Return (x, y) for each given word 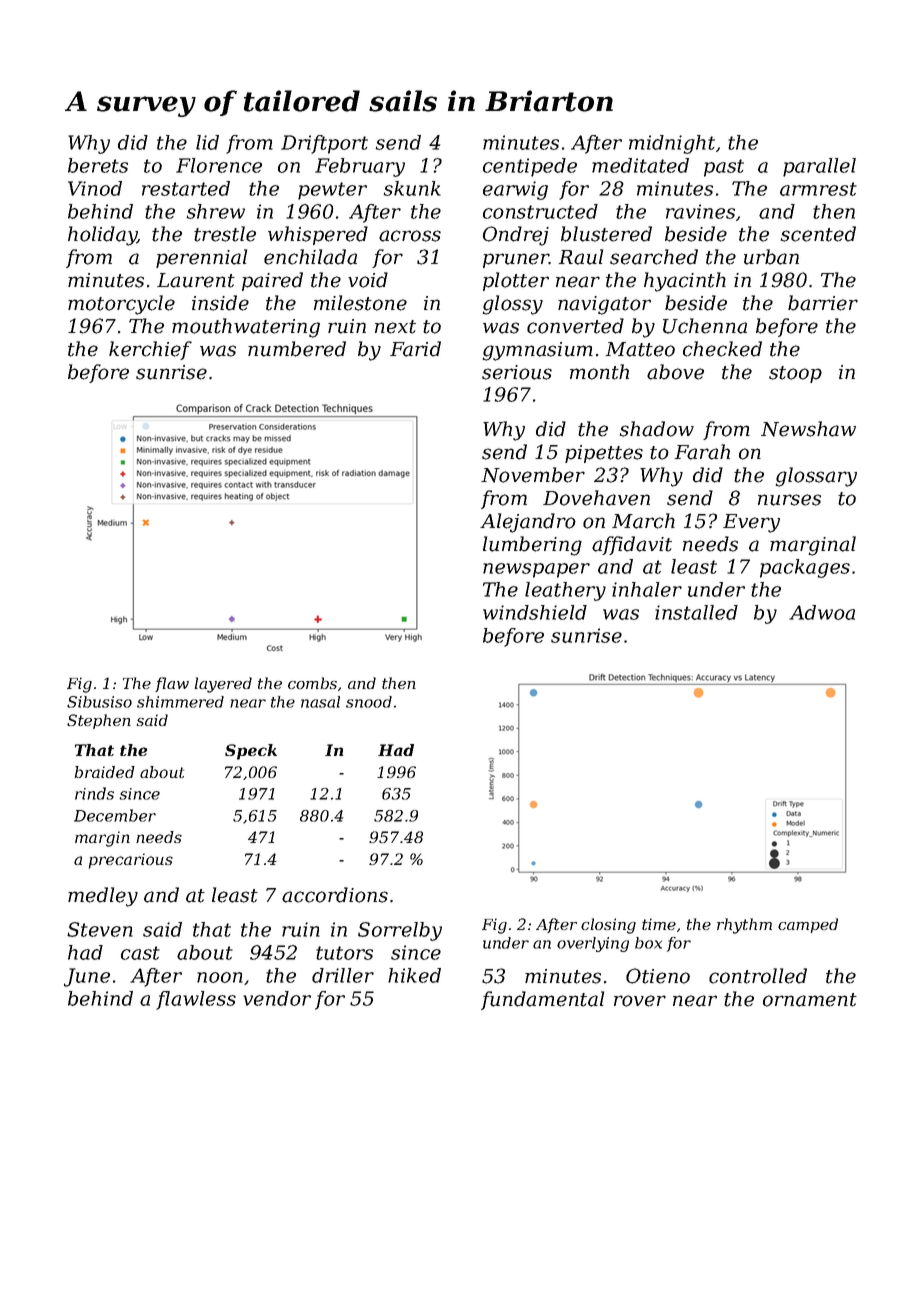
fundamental (542, 1000)
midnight (672, 144)
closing (608, 926)
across (410, 236)
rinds (94, 793)
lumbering (532, 546)
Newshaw (808, 429)
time (659, 924)
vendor (277, 998)
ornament (810, 1000)
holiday (102, 236)
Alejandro (528, 523)
